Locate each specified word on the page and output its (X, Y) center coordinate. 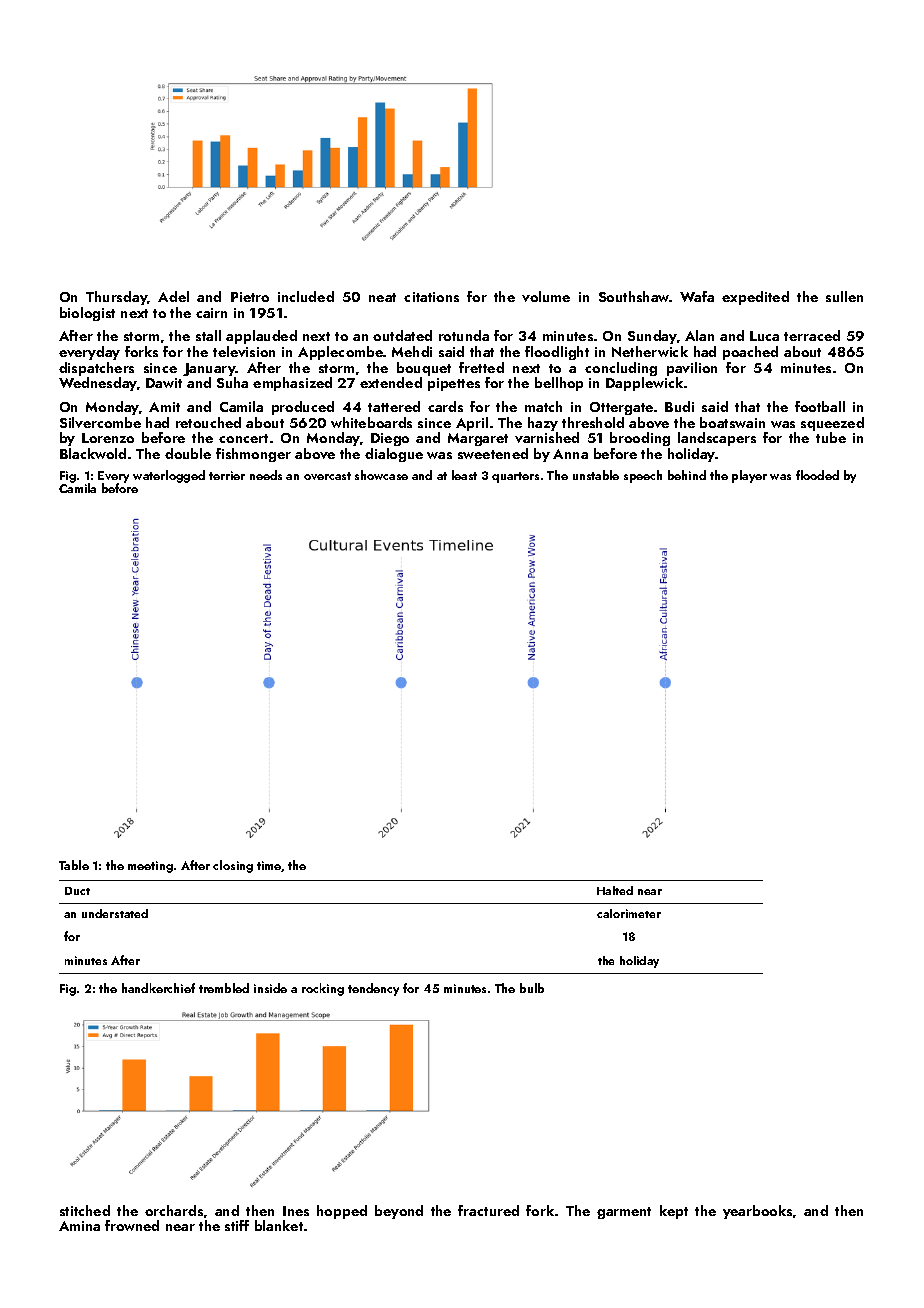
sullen (844, 296)
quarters (515, 477)
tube (831, 437)
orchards (174, 1210)
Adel (173, 296)
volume (546, 296)
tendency (373, 989)
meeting (150, 867)
